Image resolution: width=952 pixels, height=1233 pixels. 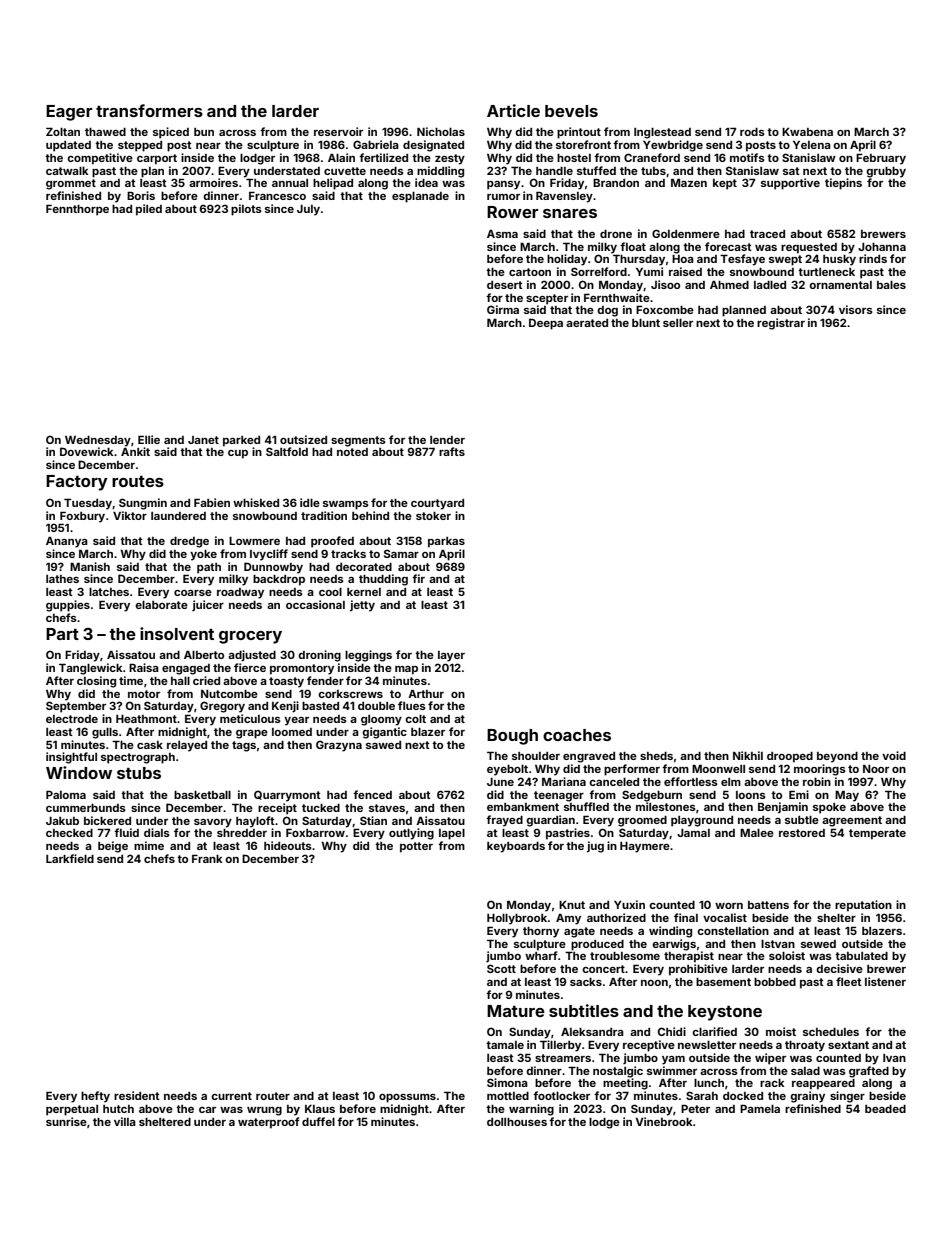 What do you see at coordinates (82, 517) in the screenshot?
I see `Foxbury` at bounding box center [82, 517].
